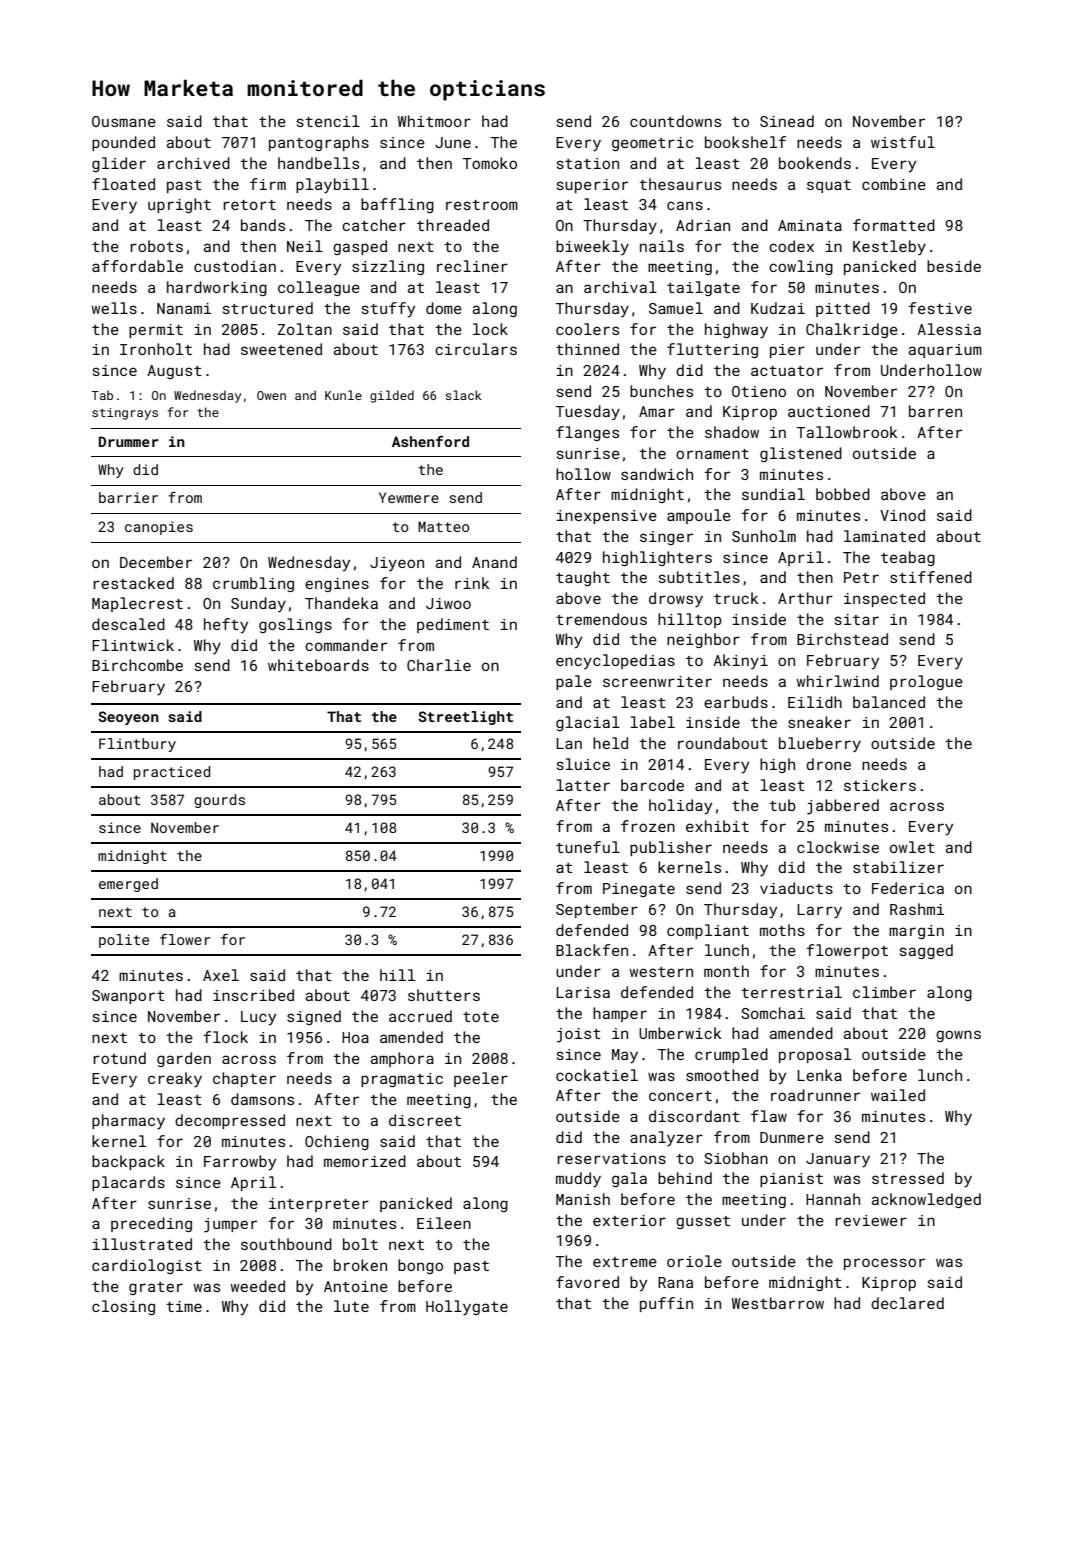 Image resolution: width=1076 pixels, height=1559 pixels. I want to click on Charlie, so click(439, 665).
